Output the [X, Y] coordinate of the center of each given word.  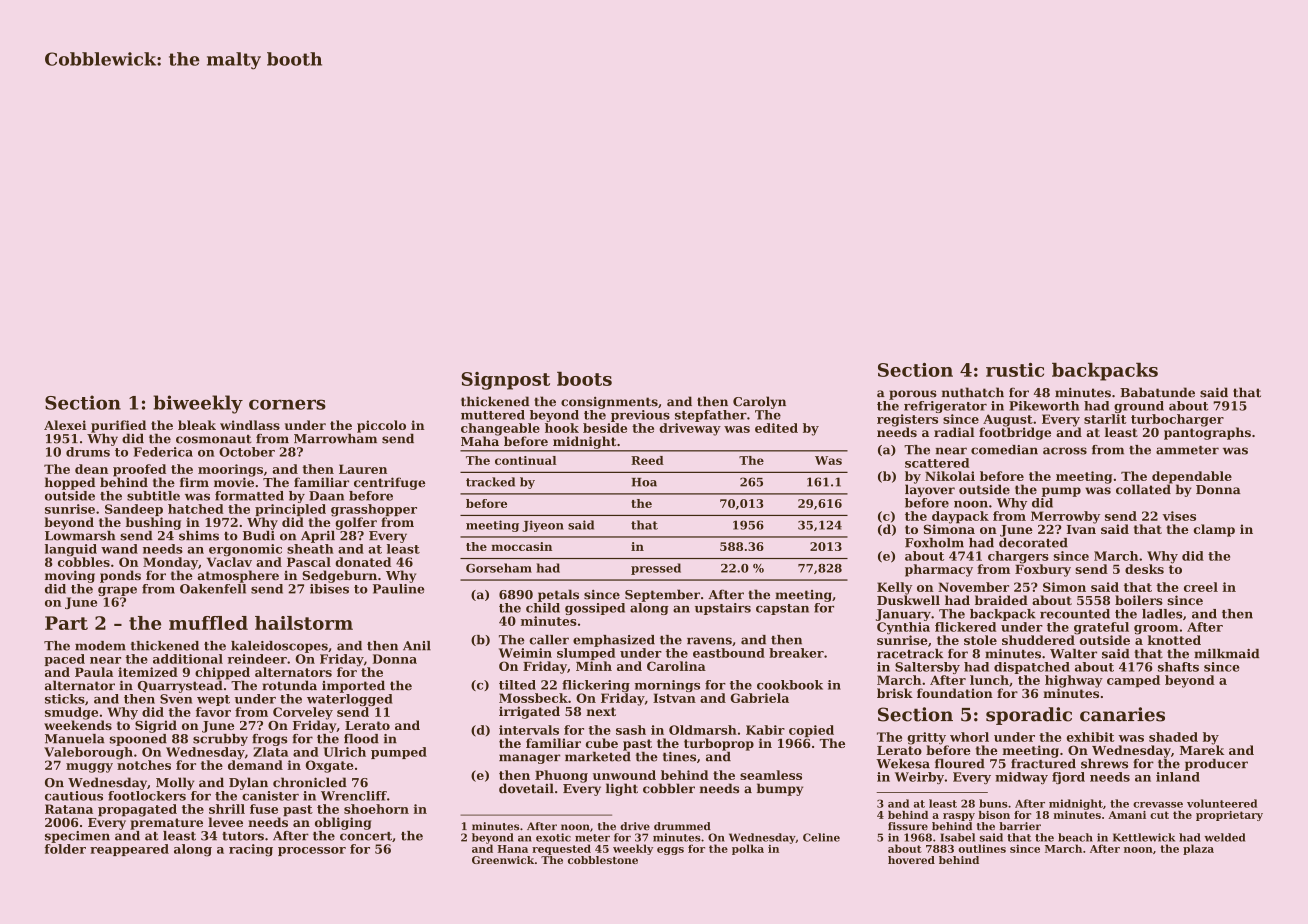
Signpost [505, 381]
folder [65, 849]
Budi [259, 536]
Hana [513, 849]
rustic [1015, 370]
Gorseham [499, 568]
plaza [1198, 849]
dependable [1192, 477]
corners [287, 404]
